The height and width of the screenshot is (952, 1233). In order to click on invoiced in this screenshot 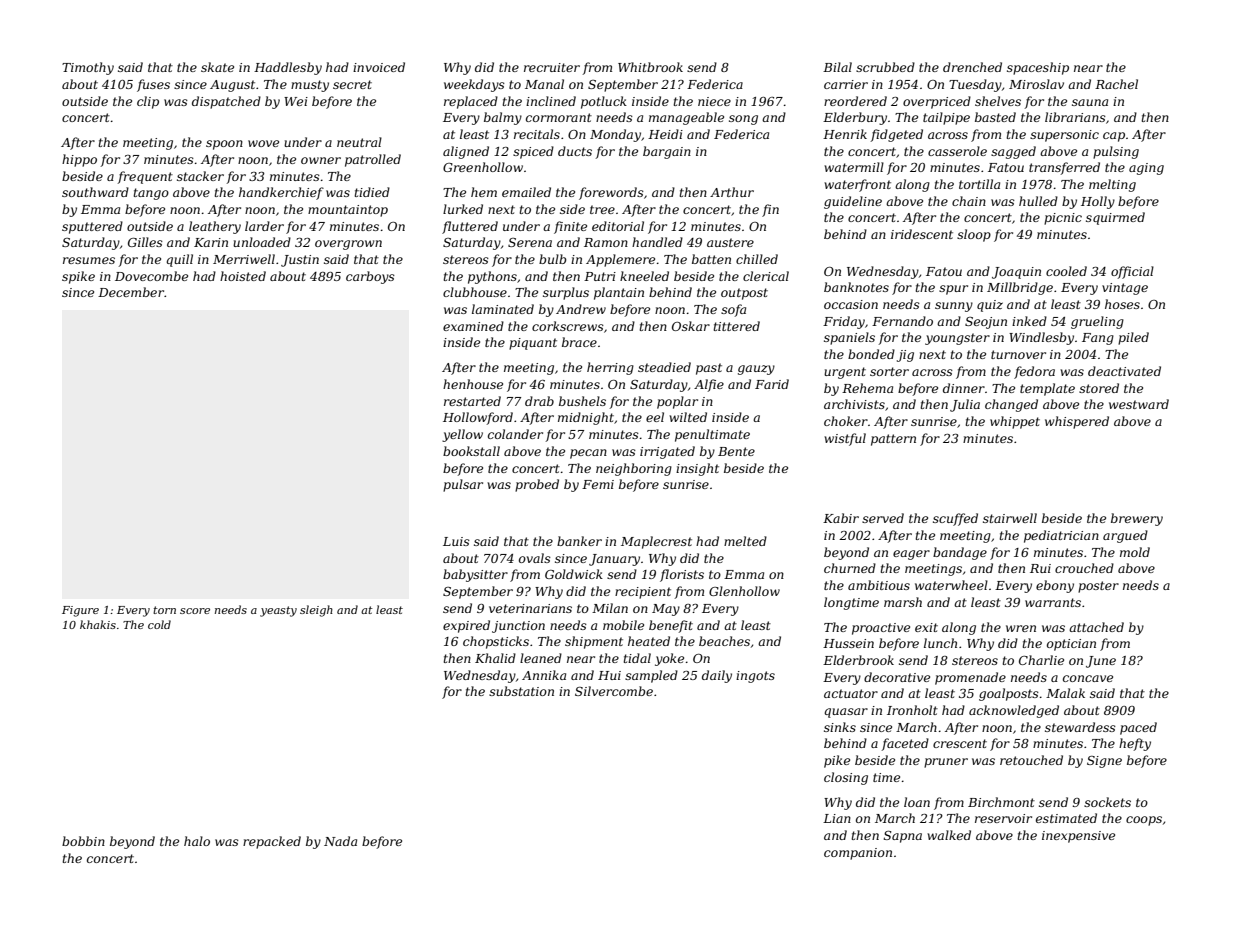, I will do `click(379, 67)`.
